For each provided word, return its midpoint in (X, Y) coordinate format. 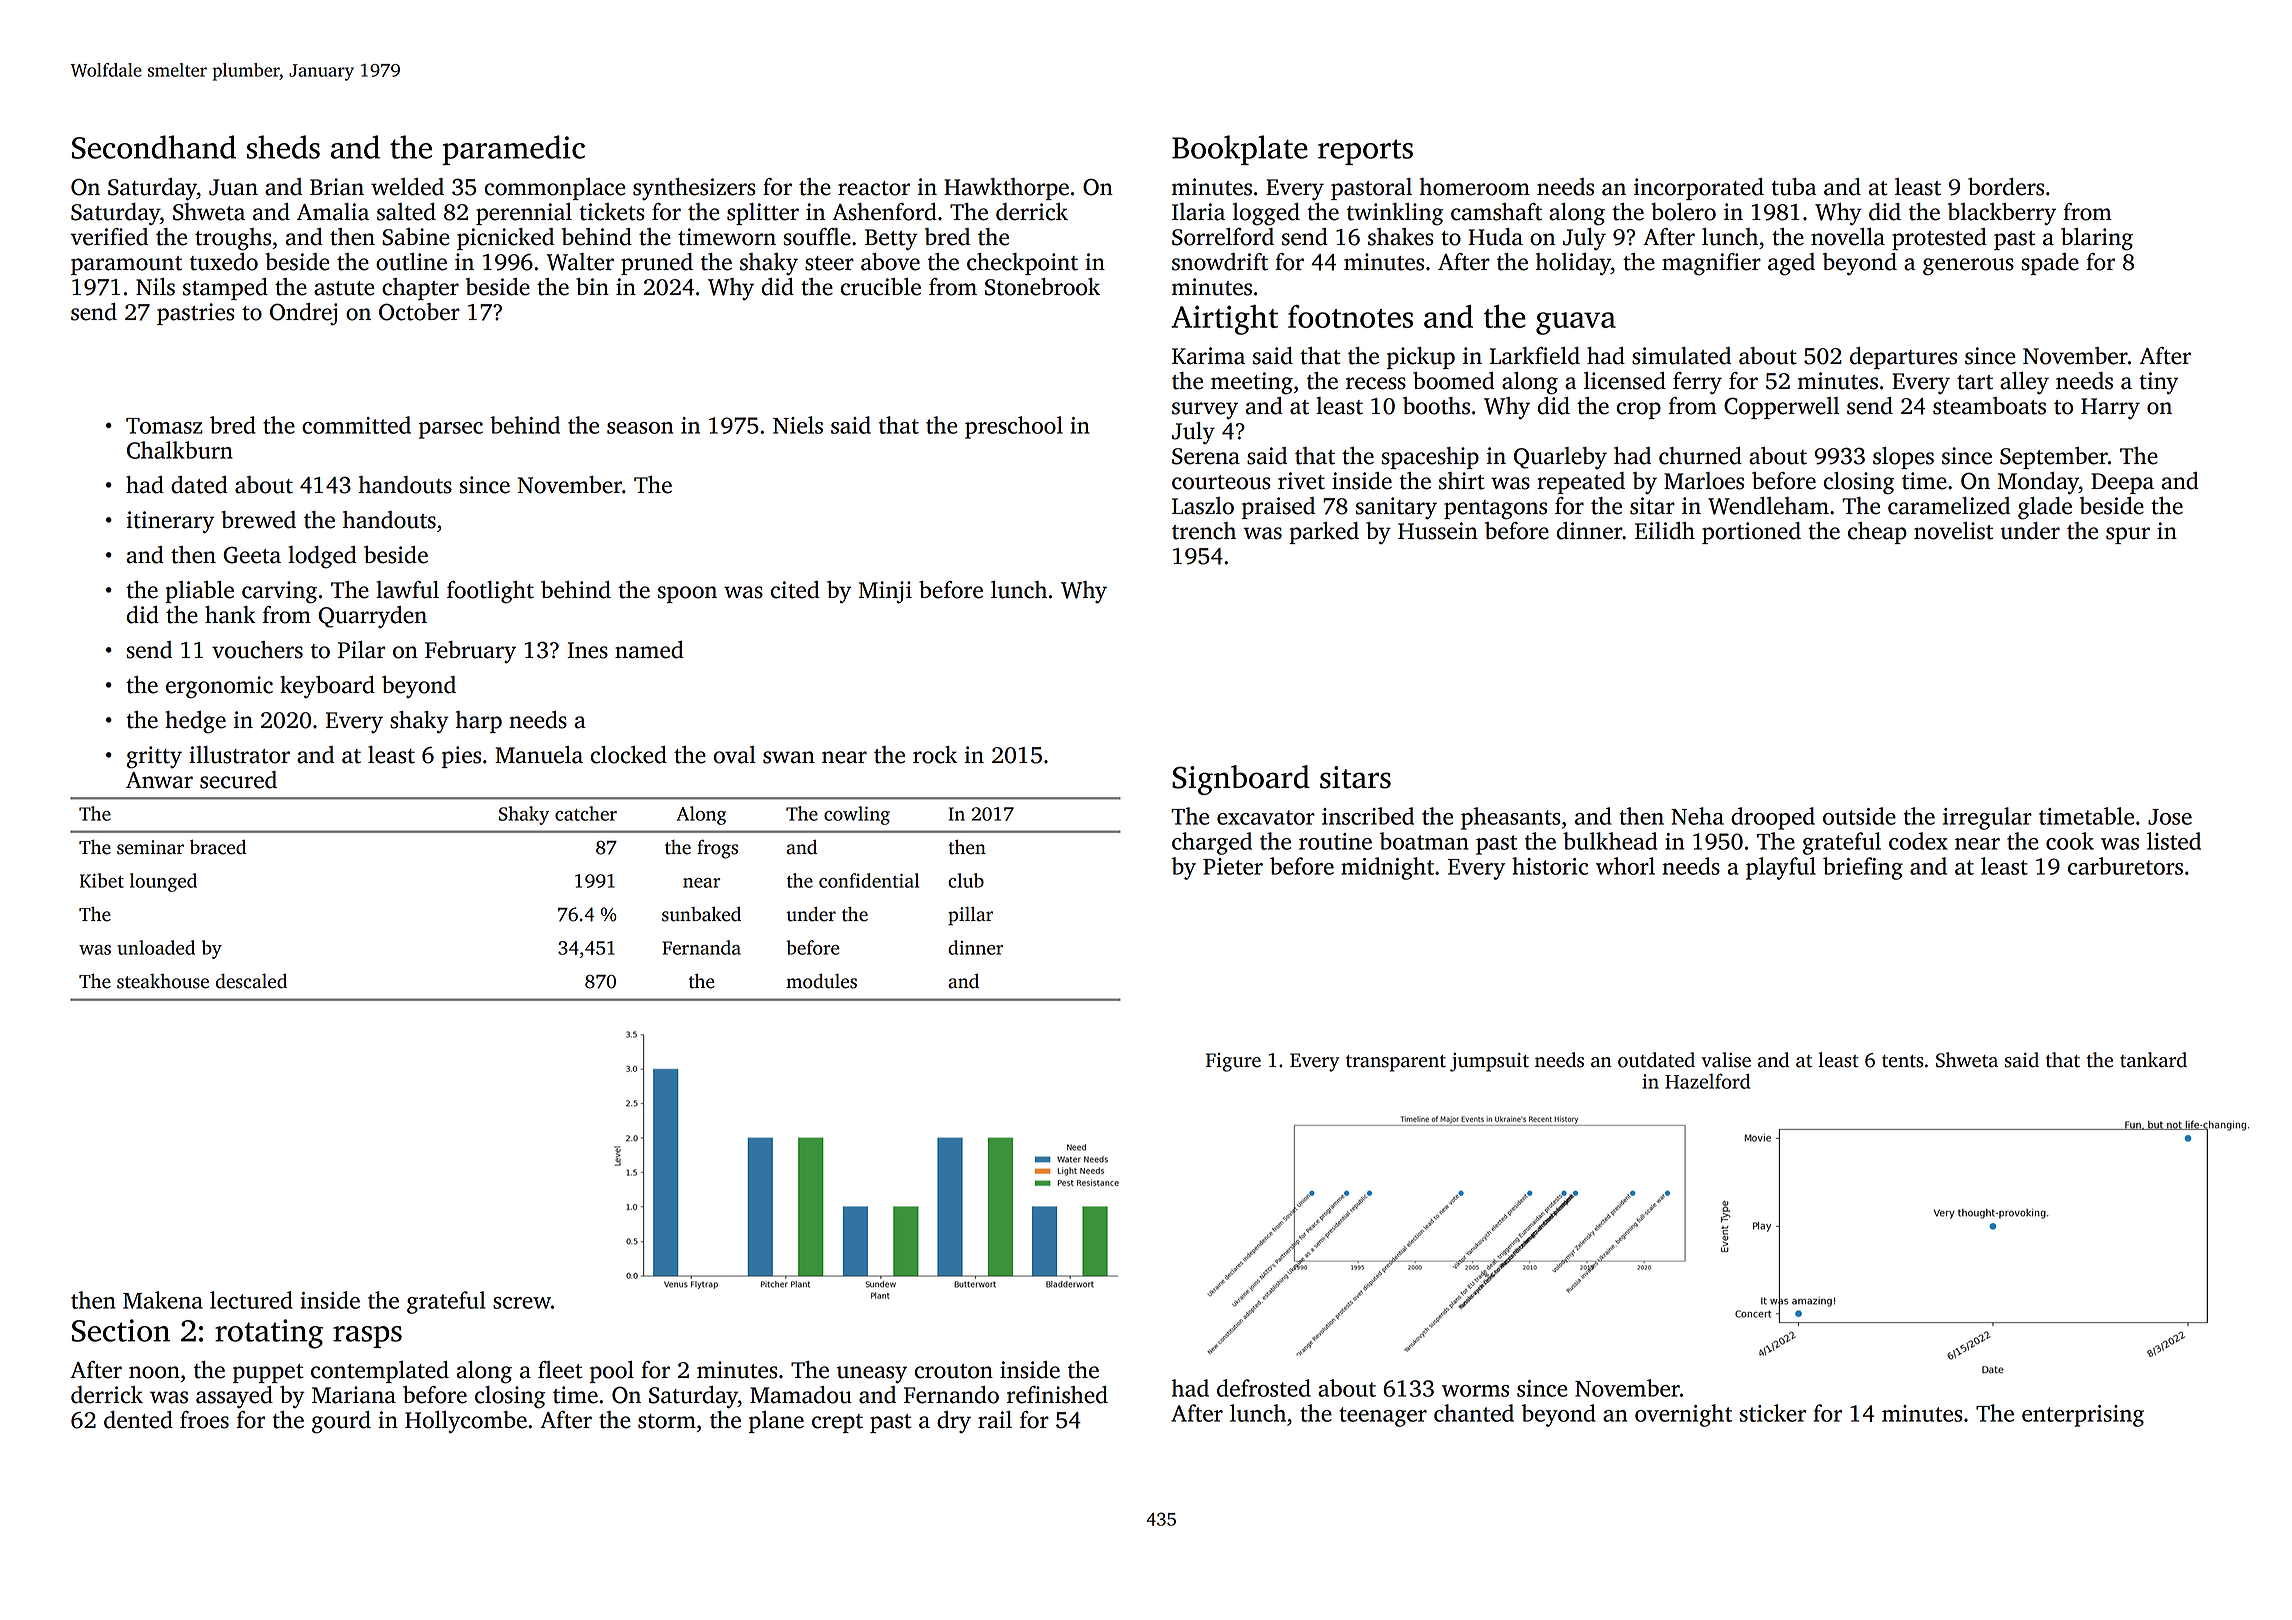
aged (1791, 264)
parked (1324, 533)
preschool (1014, 427)
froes (204, 1420)
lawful (407, 590)
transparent (1396, 1063)
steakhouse (163, 981)
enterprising (2083, 1416)
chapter (420, 289)
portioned (1751, 533)
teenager (1383, 1417)
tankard (2153, 1060)
